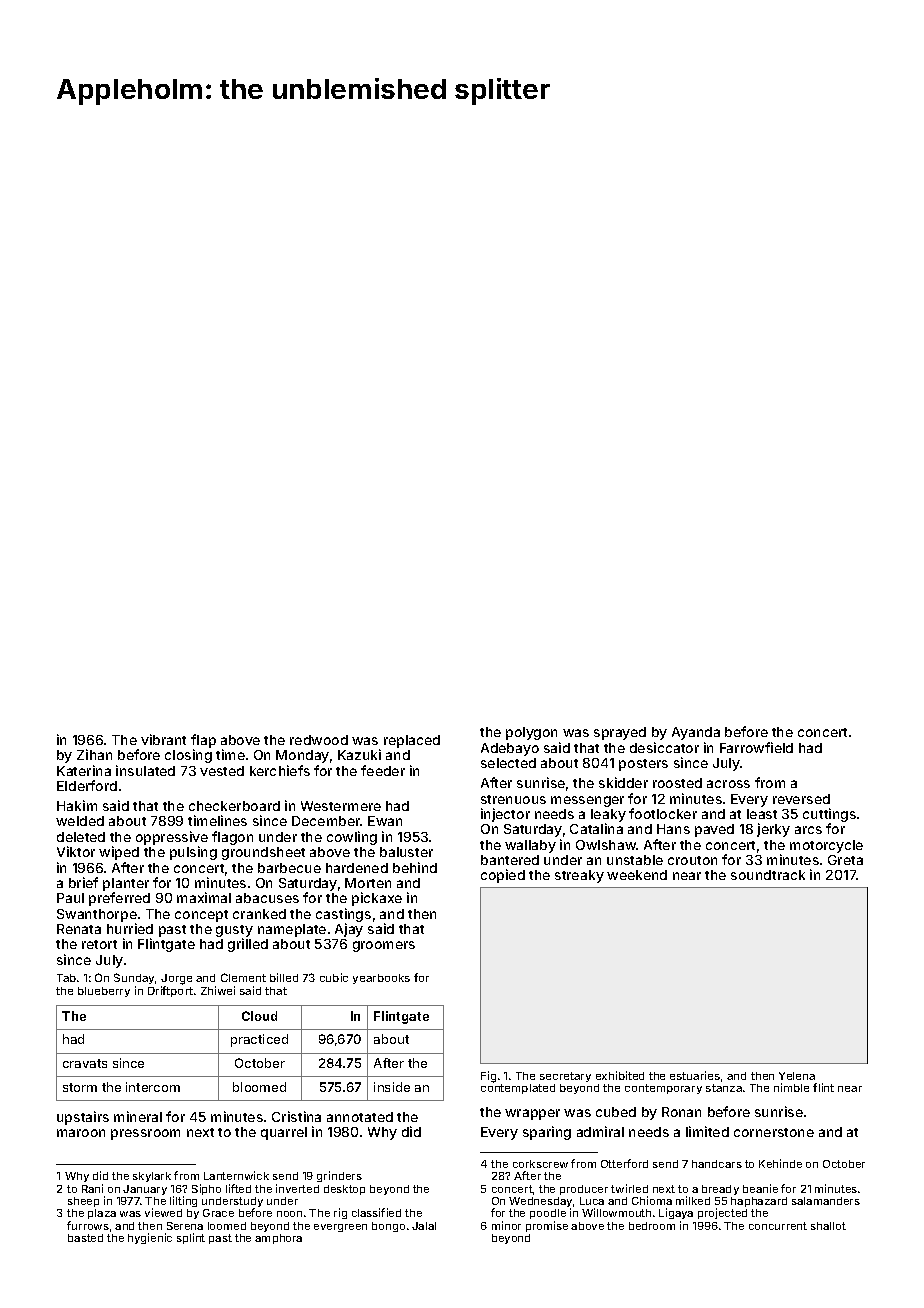 Image resolution: width=924 pixels, height=1308 pixels. I want to click on cornerstone, so click(774, 1132).
